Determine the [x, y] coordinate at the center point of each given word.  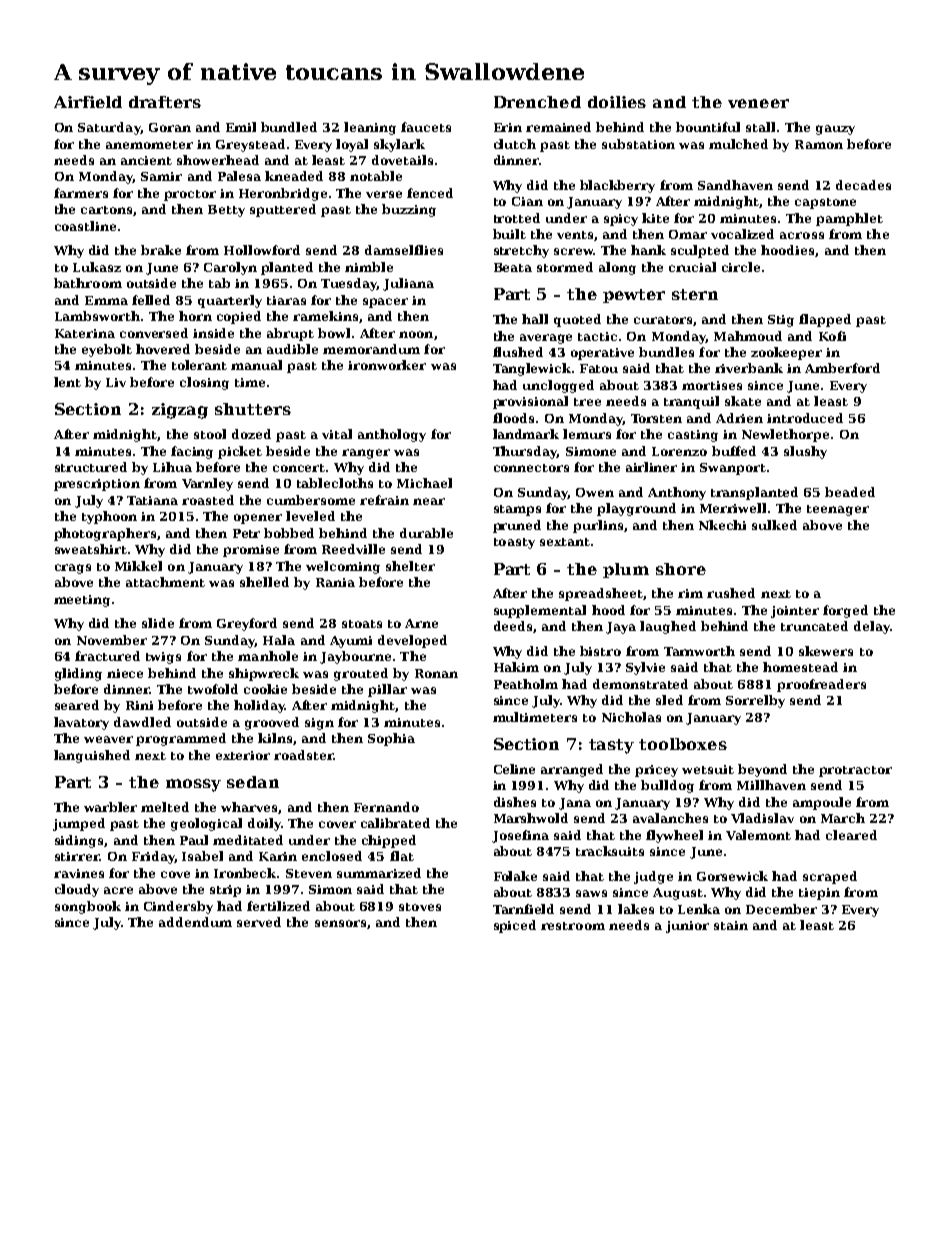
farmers [81, 193]
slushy [805, 452]
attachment [165, 582]
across [802, 235]
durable [426, 533]
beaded [850, 492]
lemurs [587, 434]
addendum [195, 922]
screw [574, 251]
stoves [420, 907]
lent [67, 382]
